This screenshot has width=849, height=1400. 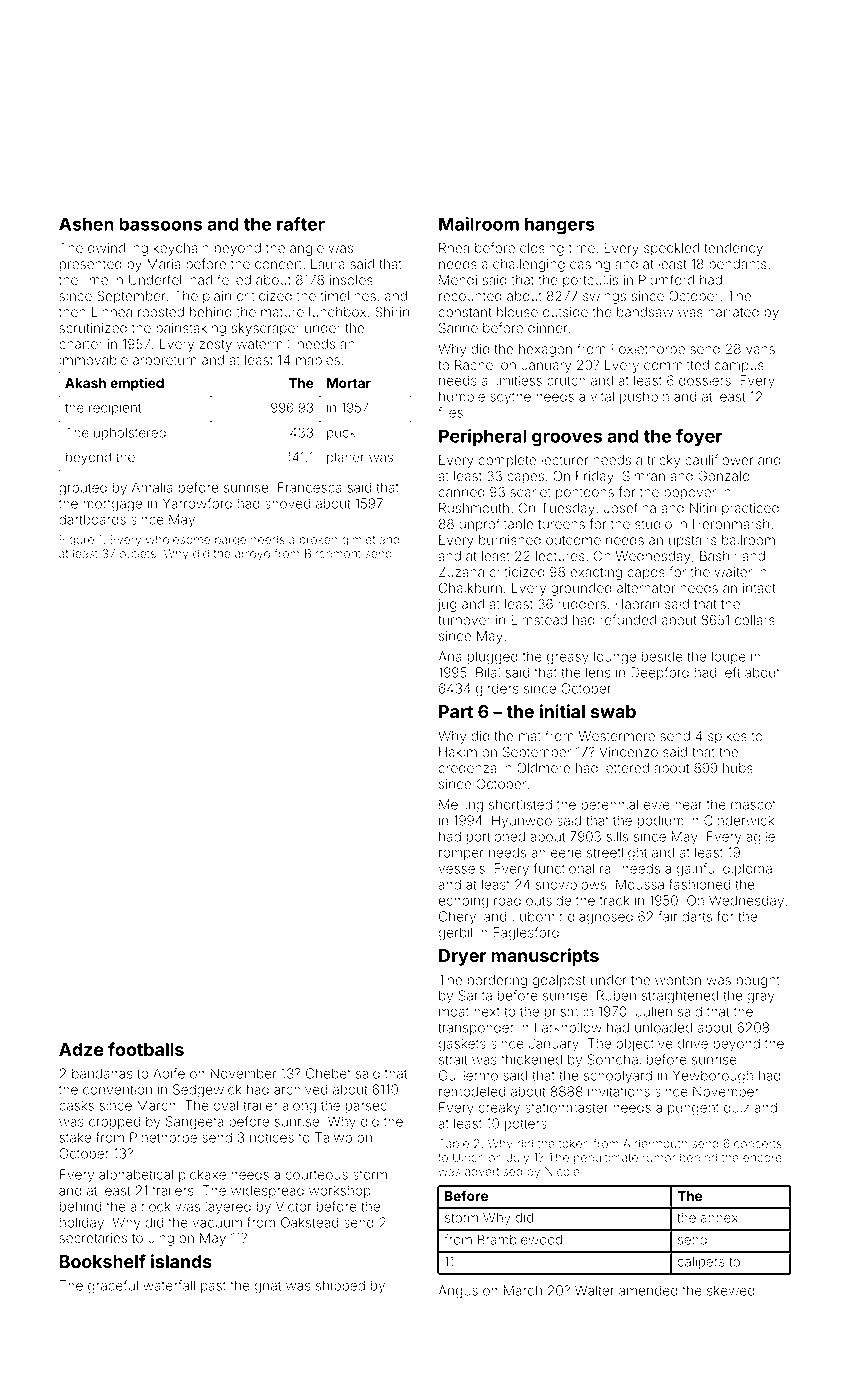 What do you see at coordinates (747, 869) in the screenshot?
I see `diploma` at bounding box center [747, 869].
